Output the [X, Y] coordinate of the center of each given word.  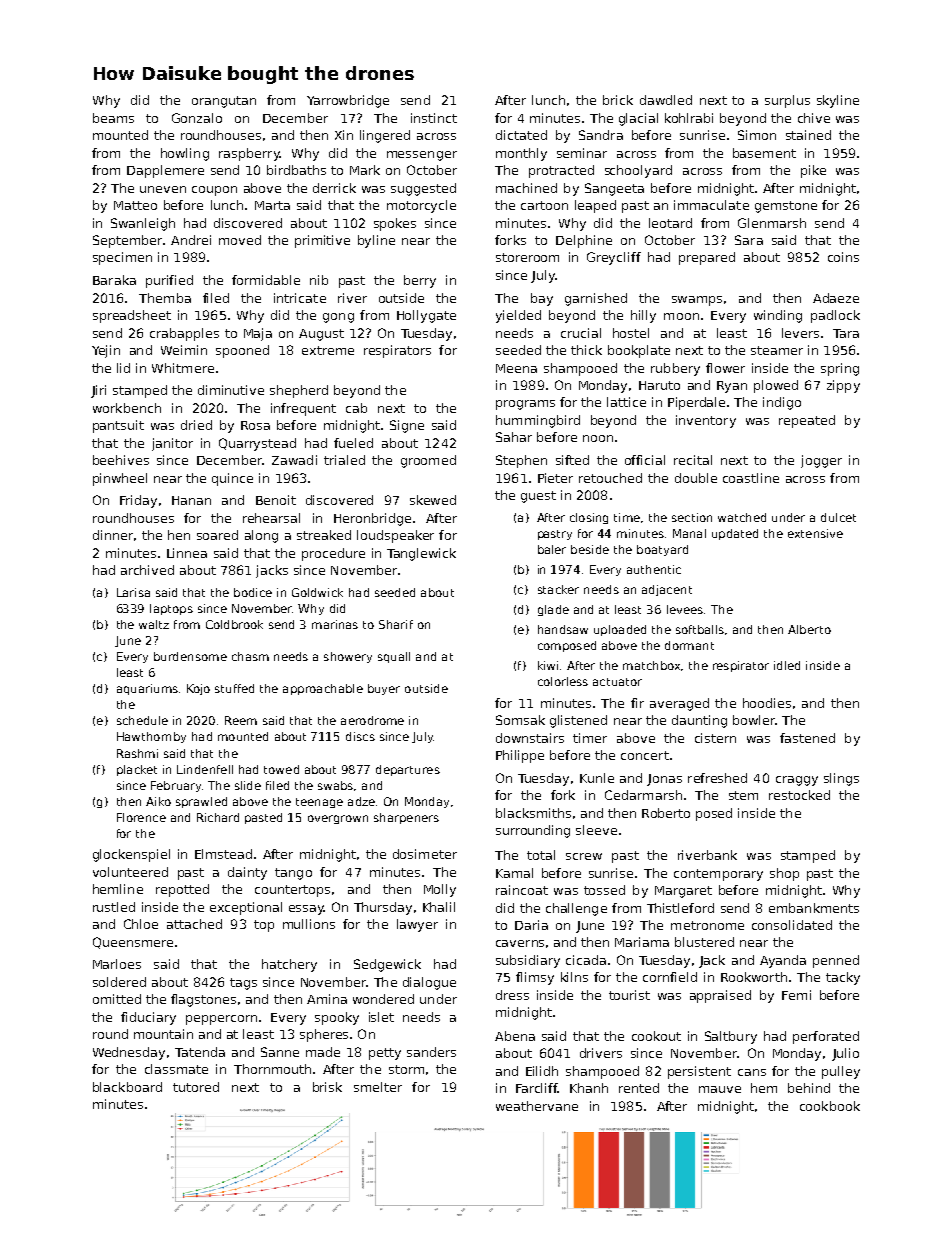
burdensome [190, 656]
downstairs [530, 738]
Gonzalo [197, 118]
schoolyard [638, 171]
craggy [797, 781]
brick [618, 100]
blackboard [127, 1087]
